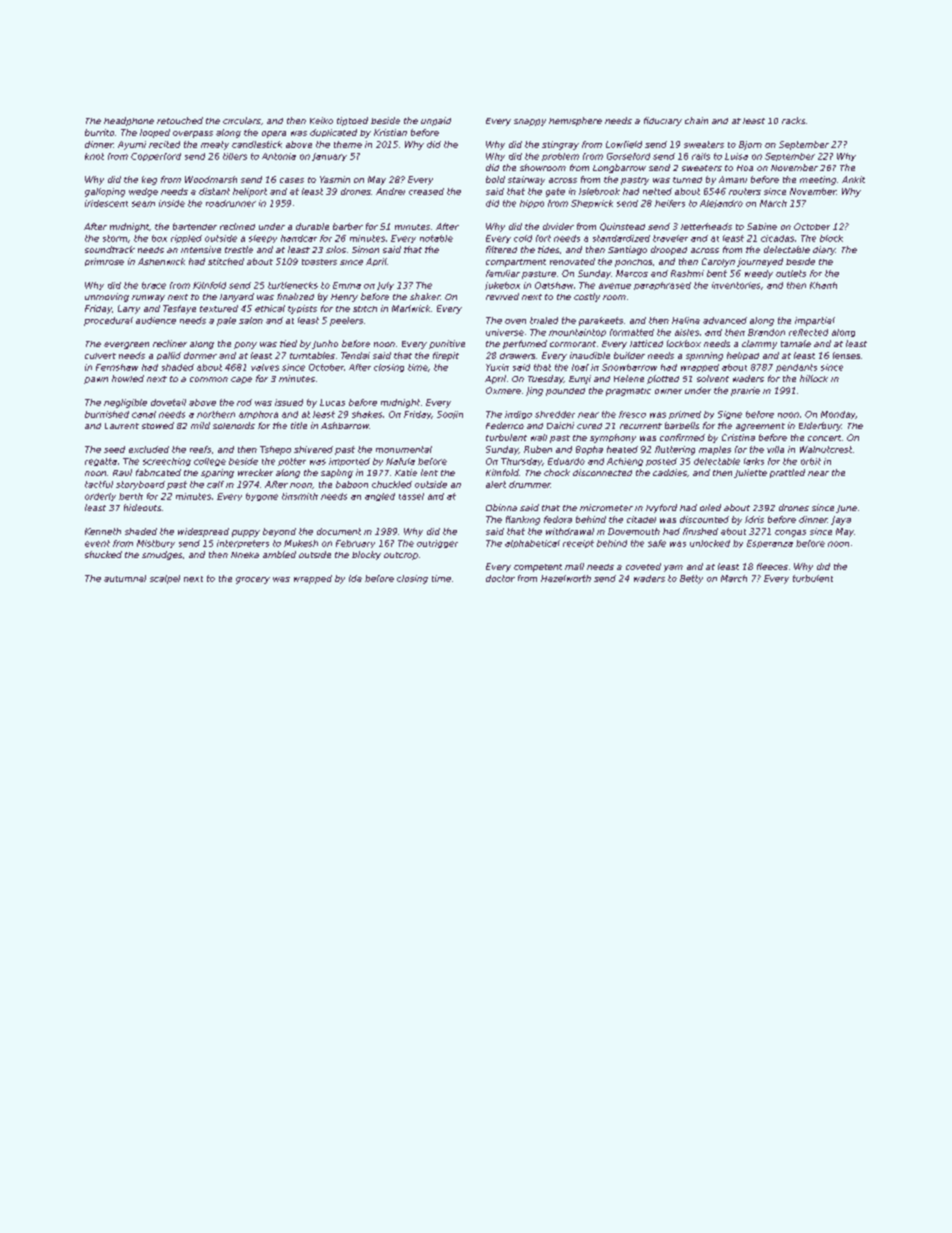 The image size is (952, 1233). I want to click on snappy, so click(530, 122).
